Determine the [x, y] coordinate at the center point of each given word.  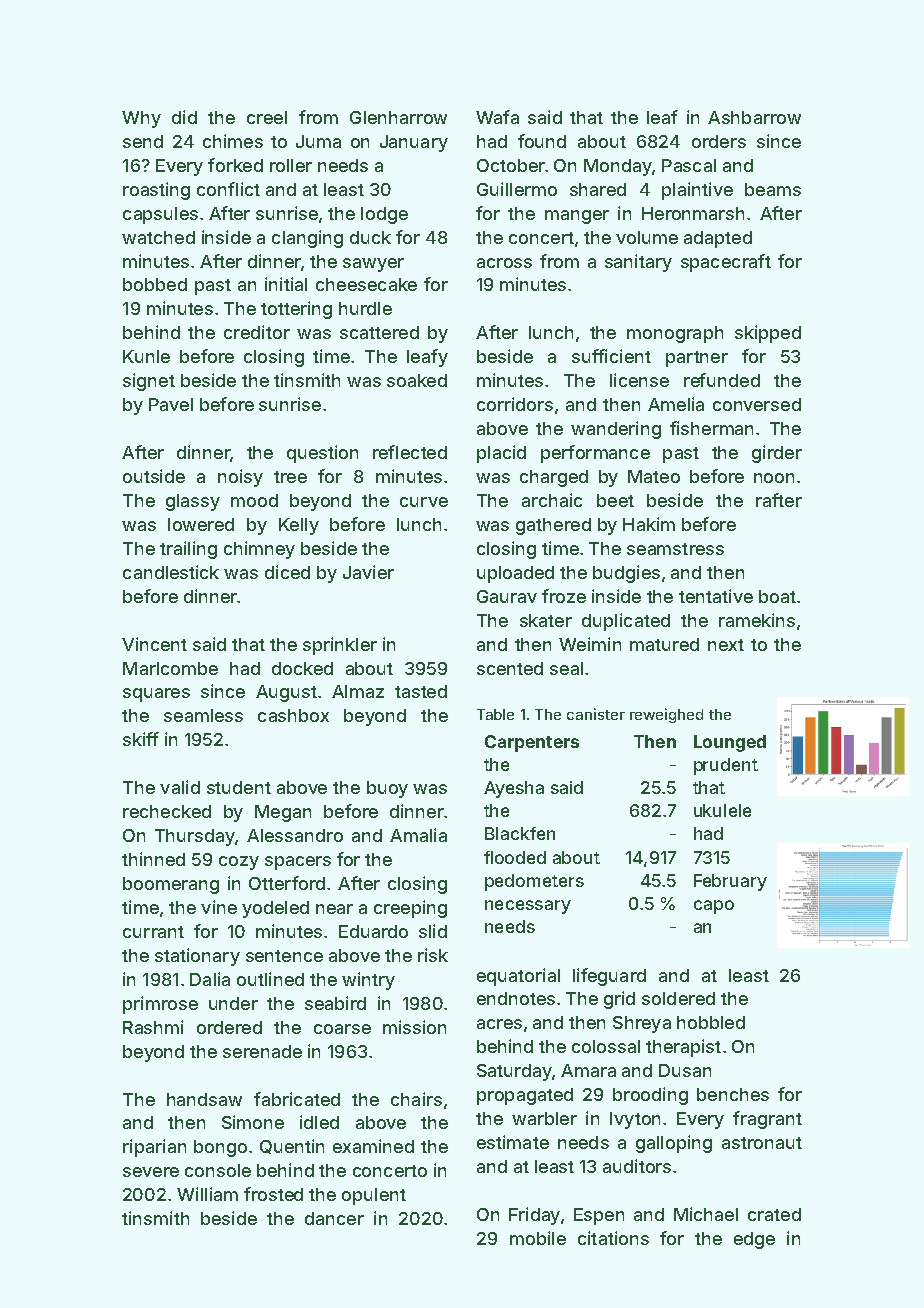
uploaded [515, 574]
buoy [387, 789]
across [504, 263]
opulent [374, 1196]
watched [158, 237]
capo [714, 907]
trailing [188, 550]
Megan [283, 813]
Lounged [730, 743]
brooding [650, 1096]
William [207, 1194]
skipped [768, 334]
